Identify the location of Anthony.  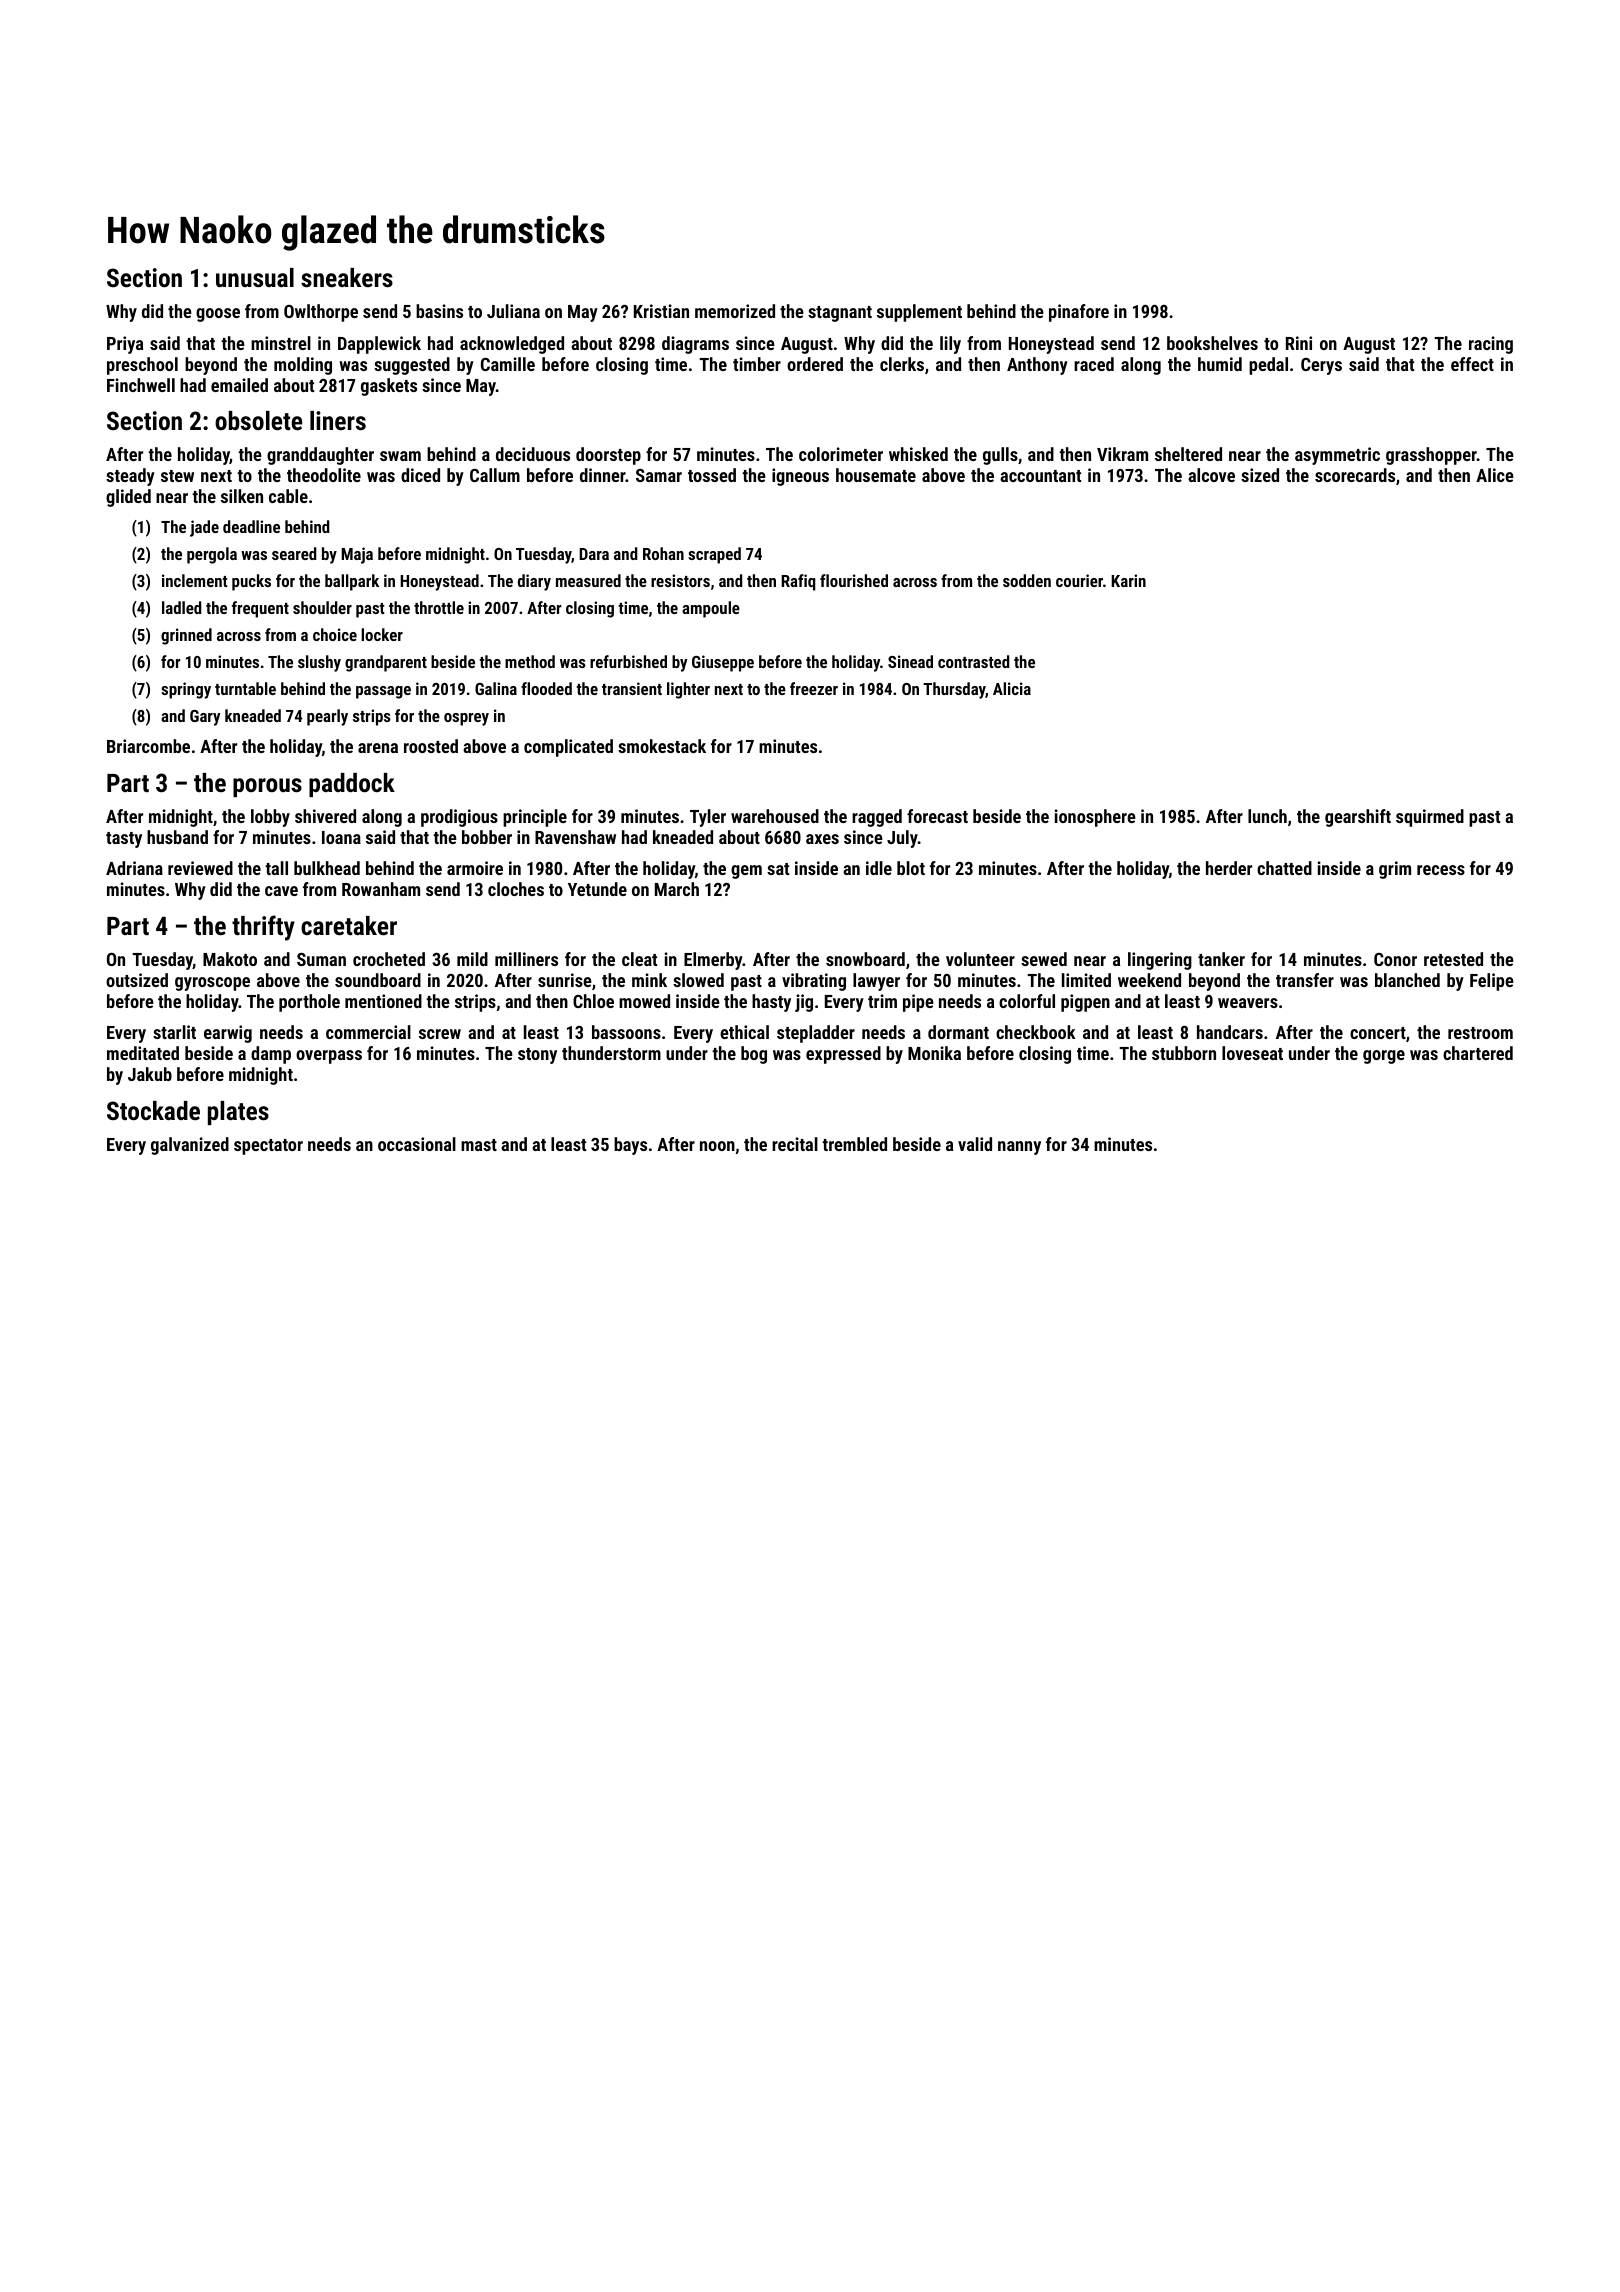
(1037, 366).
